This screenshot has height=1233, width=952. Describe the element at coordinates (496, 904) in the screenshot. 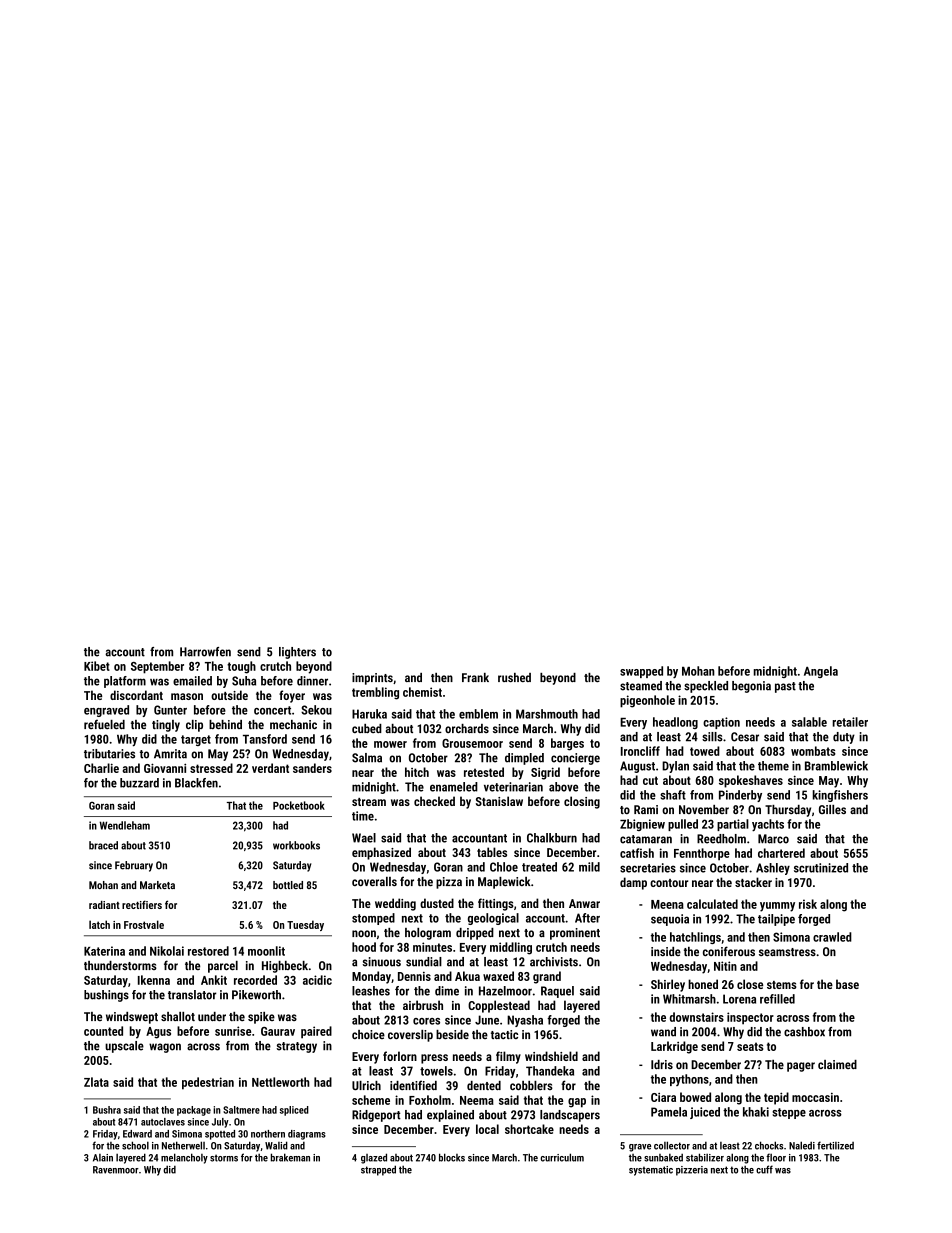

I see `fittings` at that location.
